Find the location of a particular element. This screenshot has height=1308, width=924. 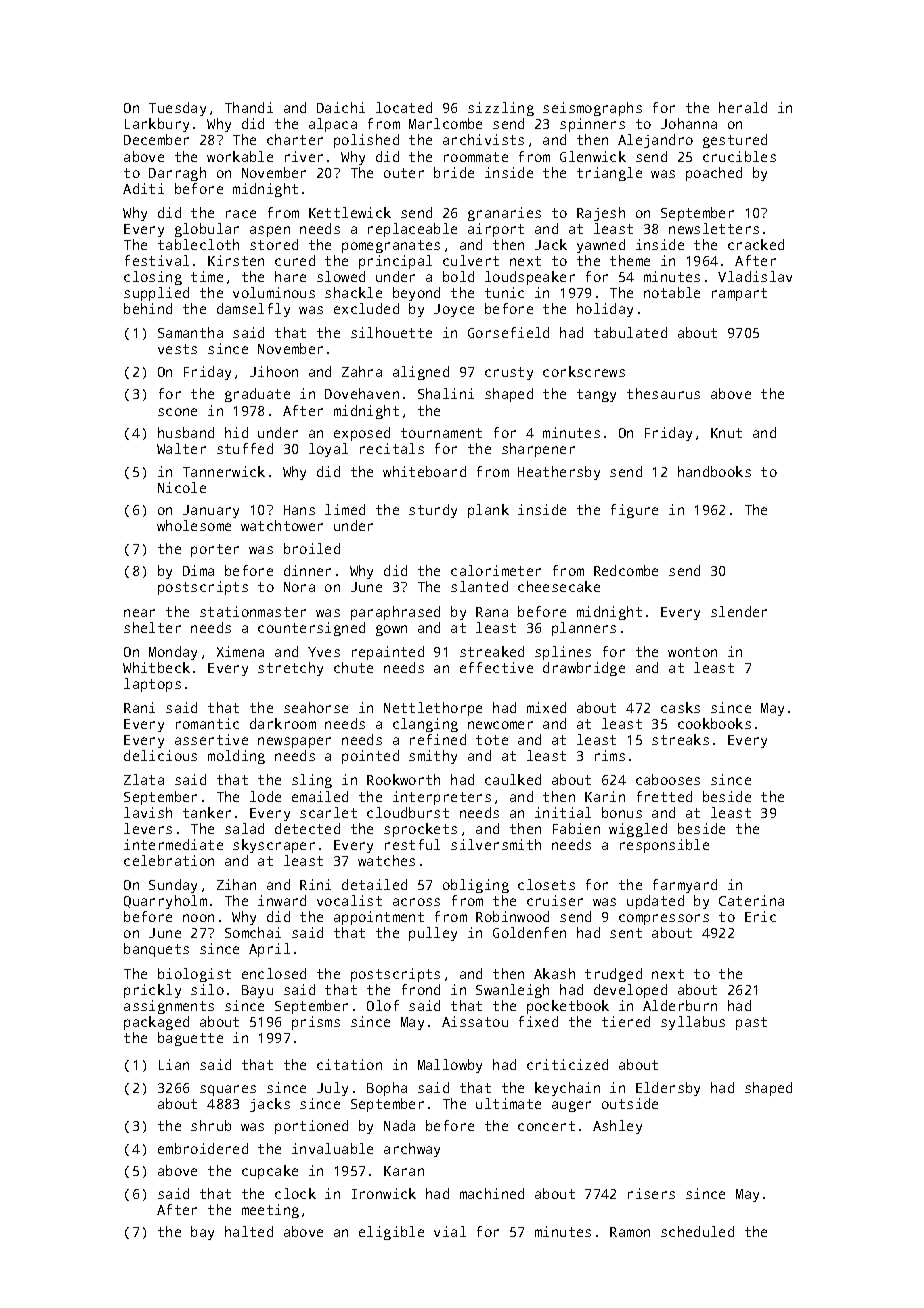

handbooks is located at coordinates (714, 471).
